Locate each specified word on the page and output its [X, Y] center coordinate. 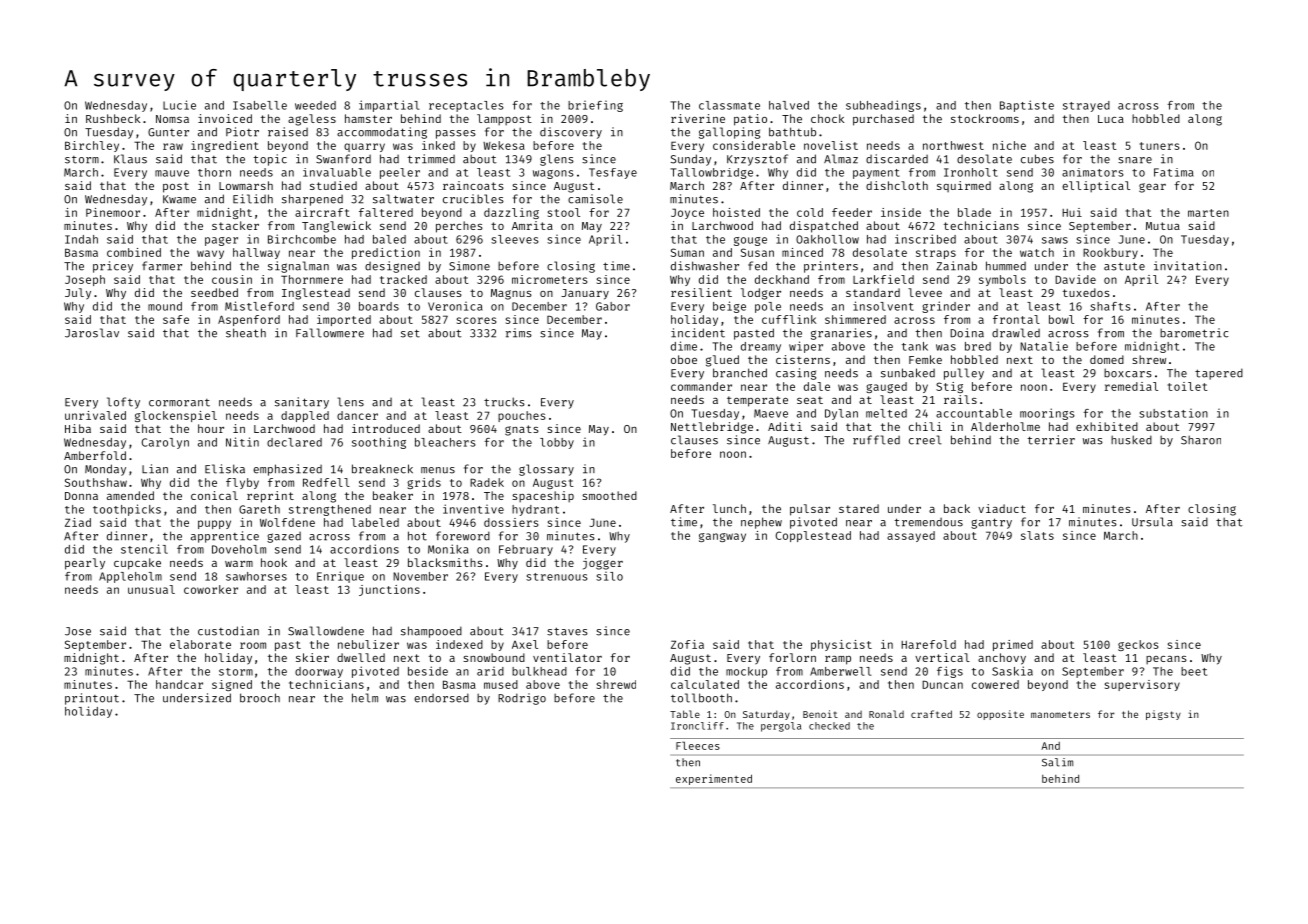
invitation [1188, 266]
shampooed [431, 632]
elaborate [200, 644]
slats [1037, 535]
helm [365, 698]
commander [701, 386]
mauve [172, 173]
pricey [113, 267]
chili [925, 426]
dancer [357, 415]
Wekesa [504, 145]
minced [802, 252]
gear [1152, 188]
